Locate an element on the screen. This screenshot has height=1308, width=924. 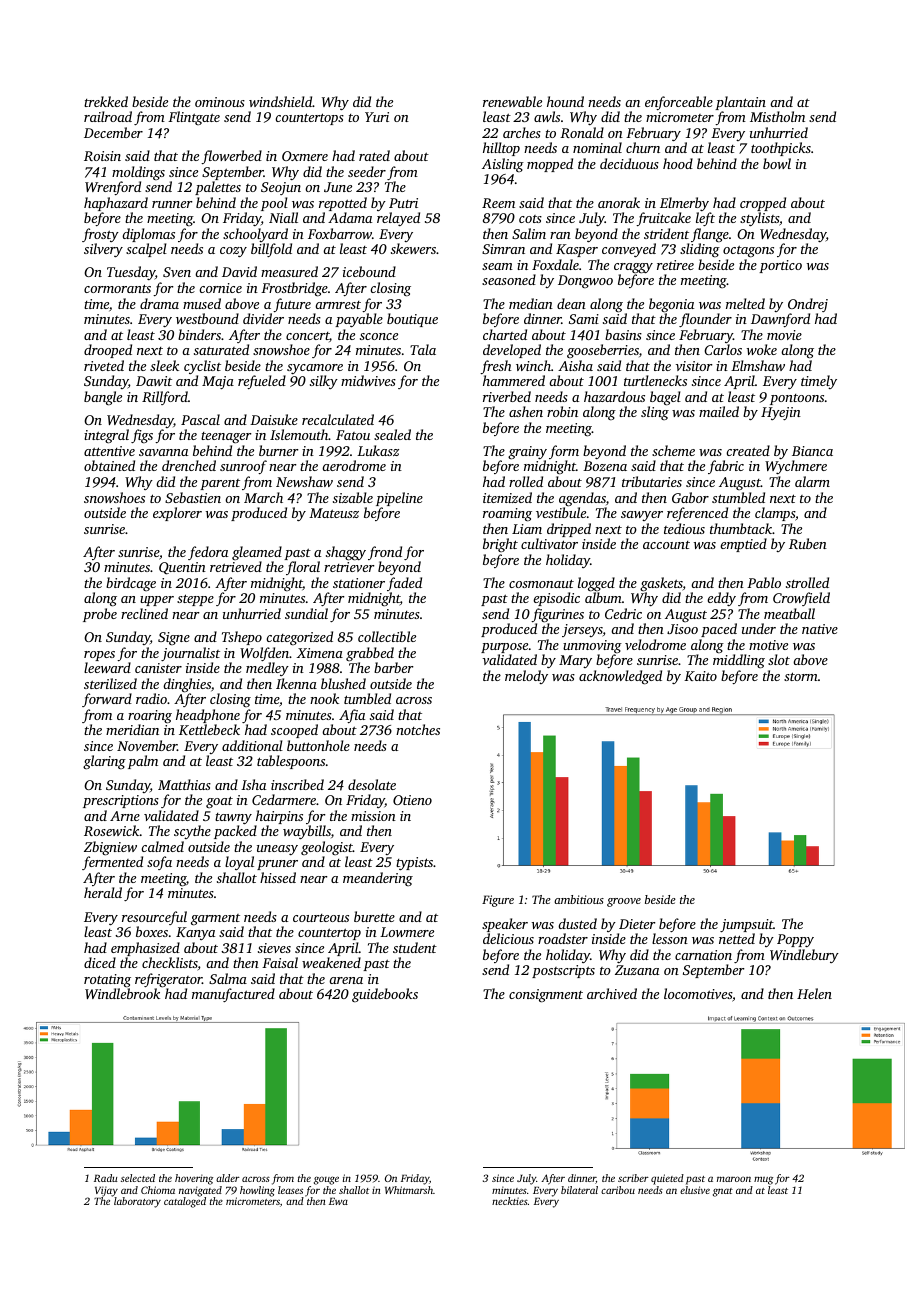
Vijay is located at coordinates (106, 1191).
